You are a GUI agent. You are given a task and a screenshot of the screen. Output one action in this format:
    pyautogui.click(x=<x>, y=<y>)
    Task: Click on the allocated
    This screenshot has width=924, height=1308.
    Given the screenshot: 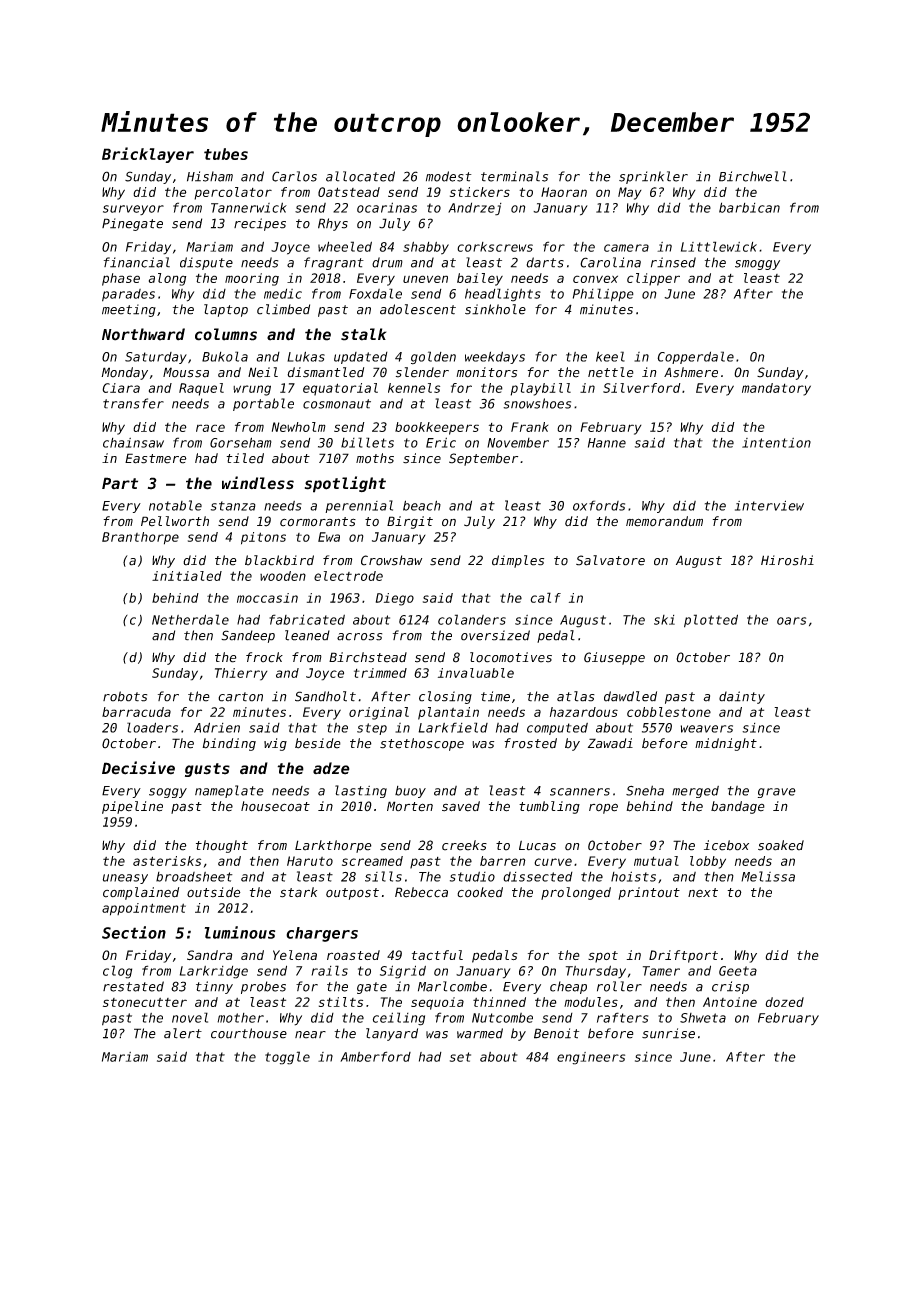 What is the action you would take?
    pyautogui.click(x=360, y=176)
